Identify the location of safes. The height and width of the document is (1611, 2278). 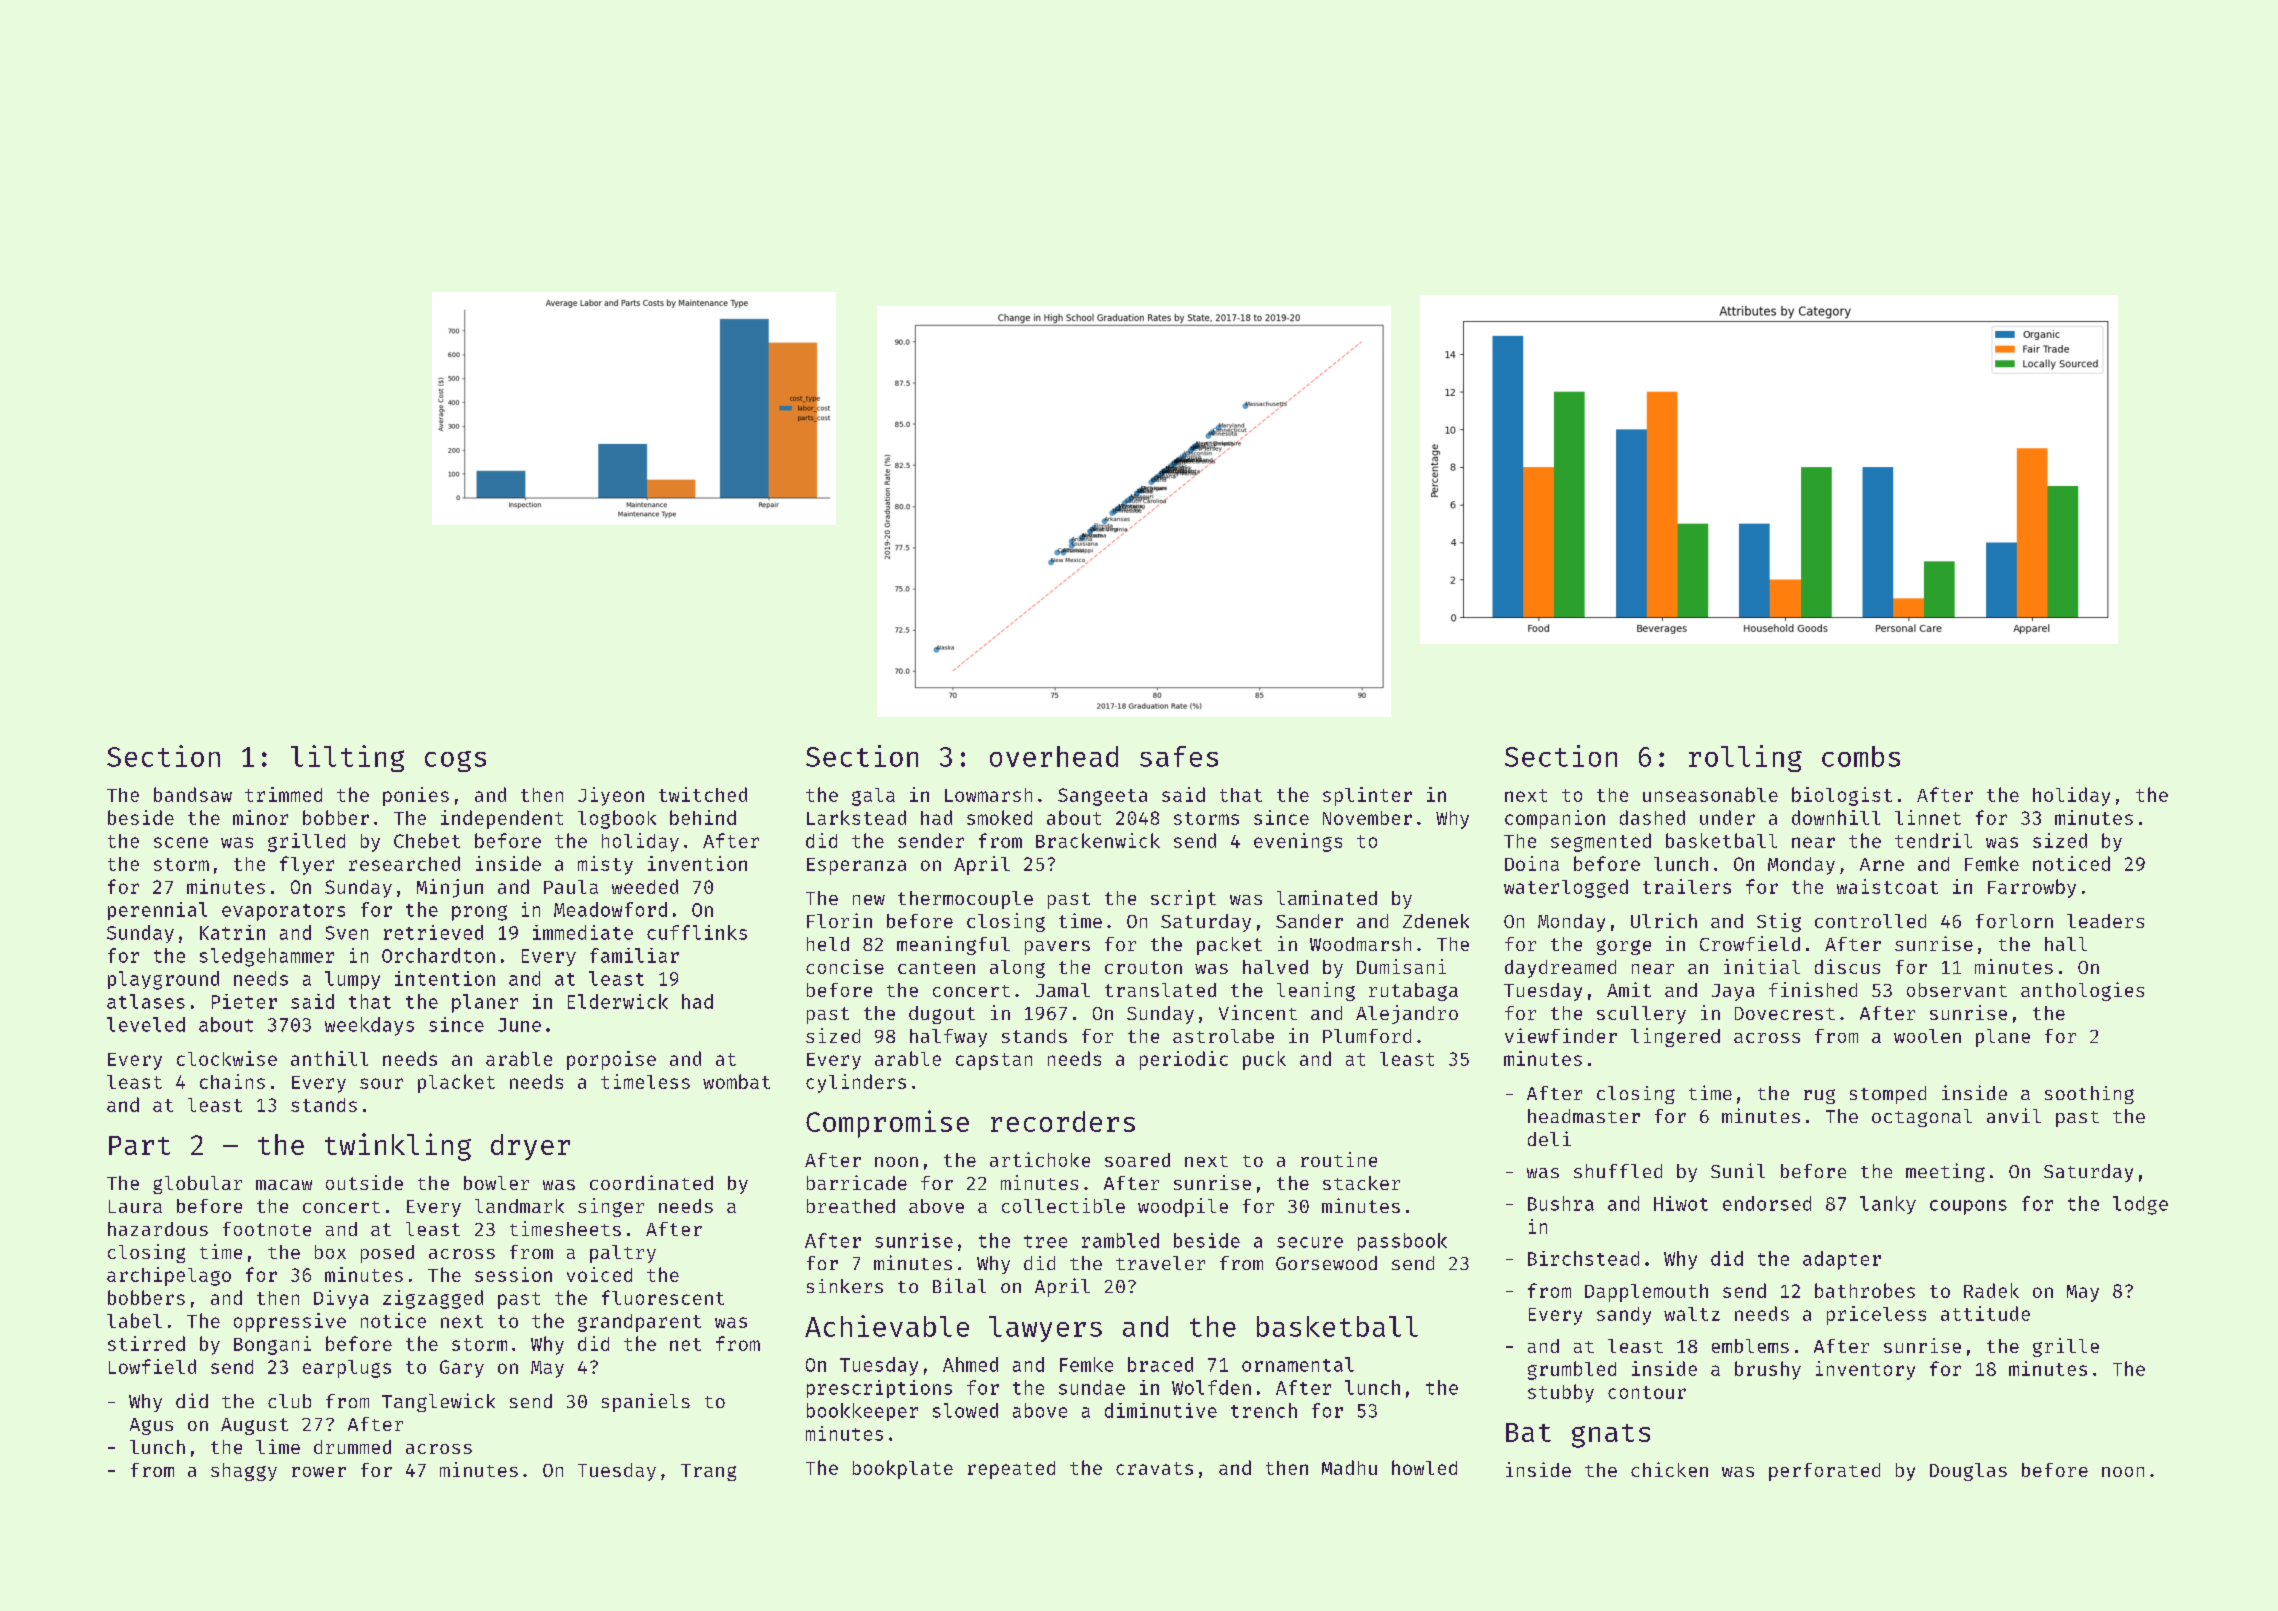
(1179, 756).
